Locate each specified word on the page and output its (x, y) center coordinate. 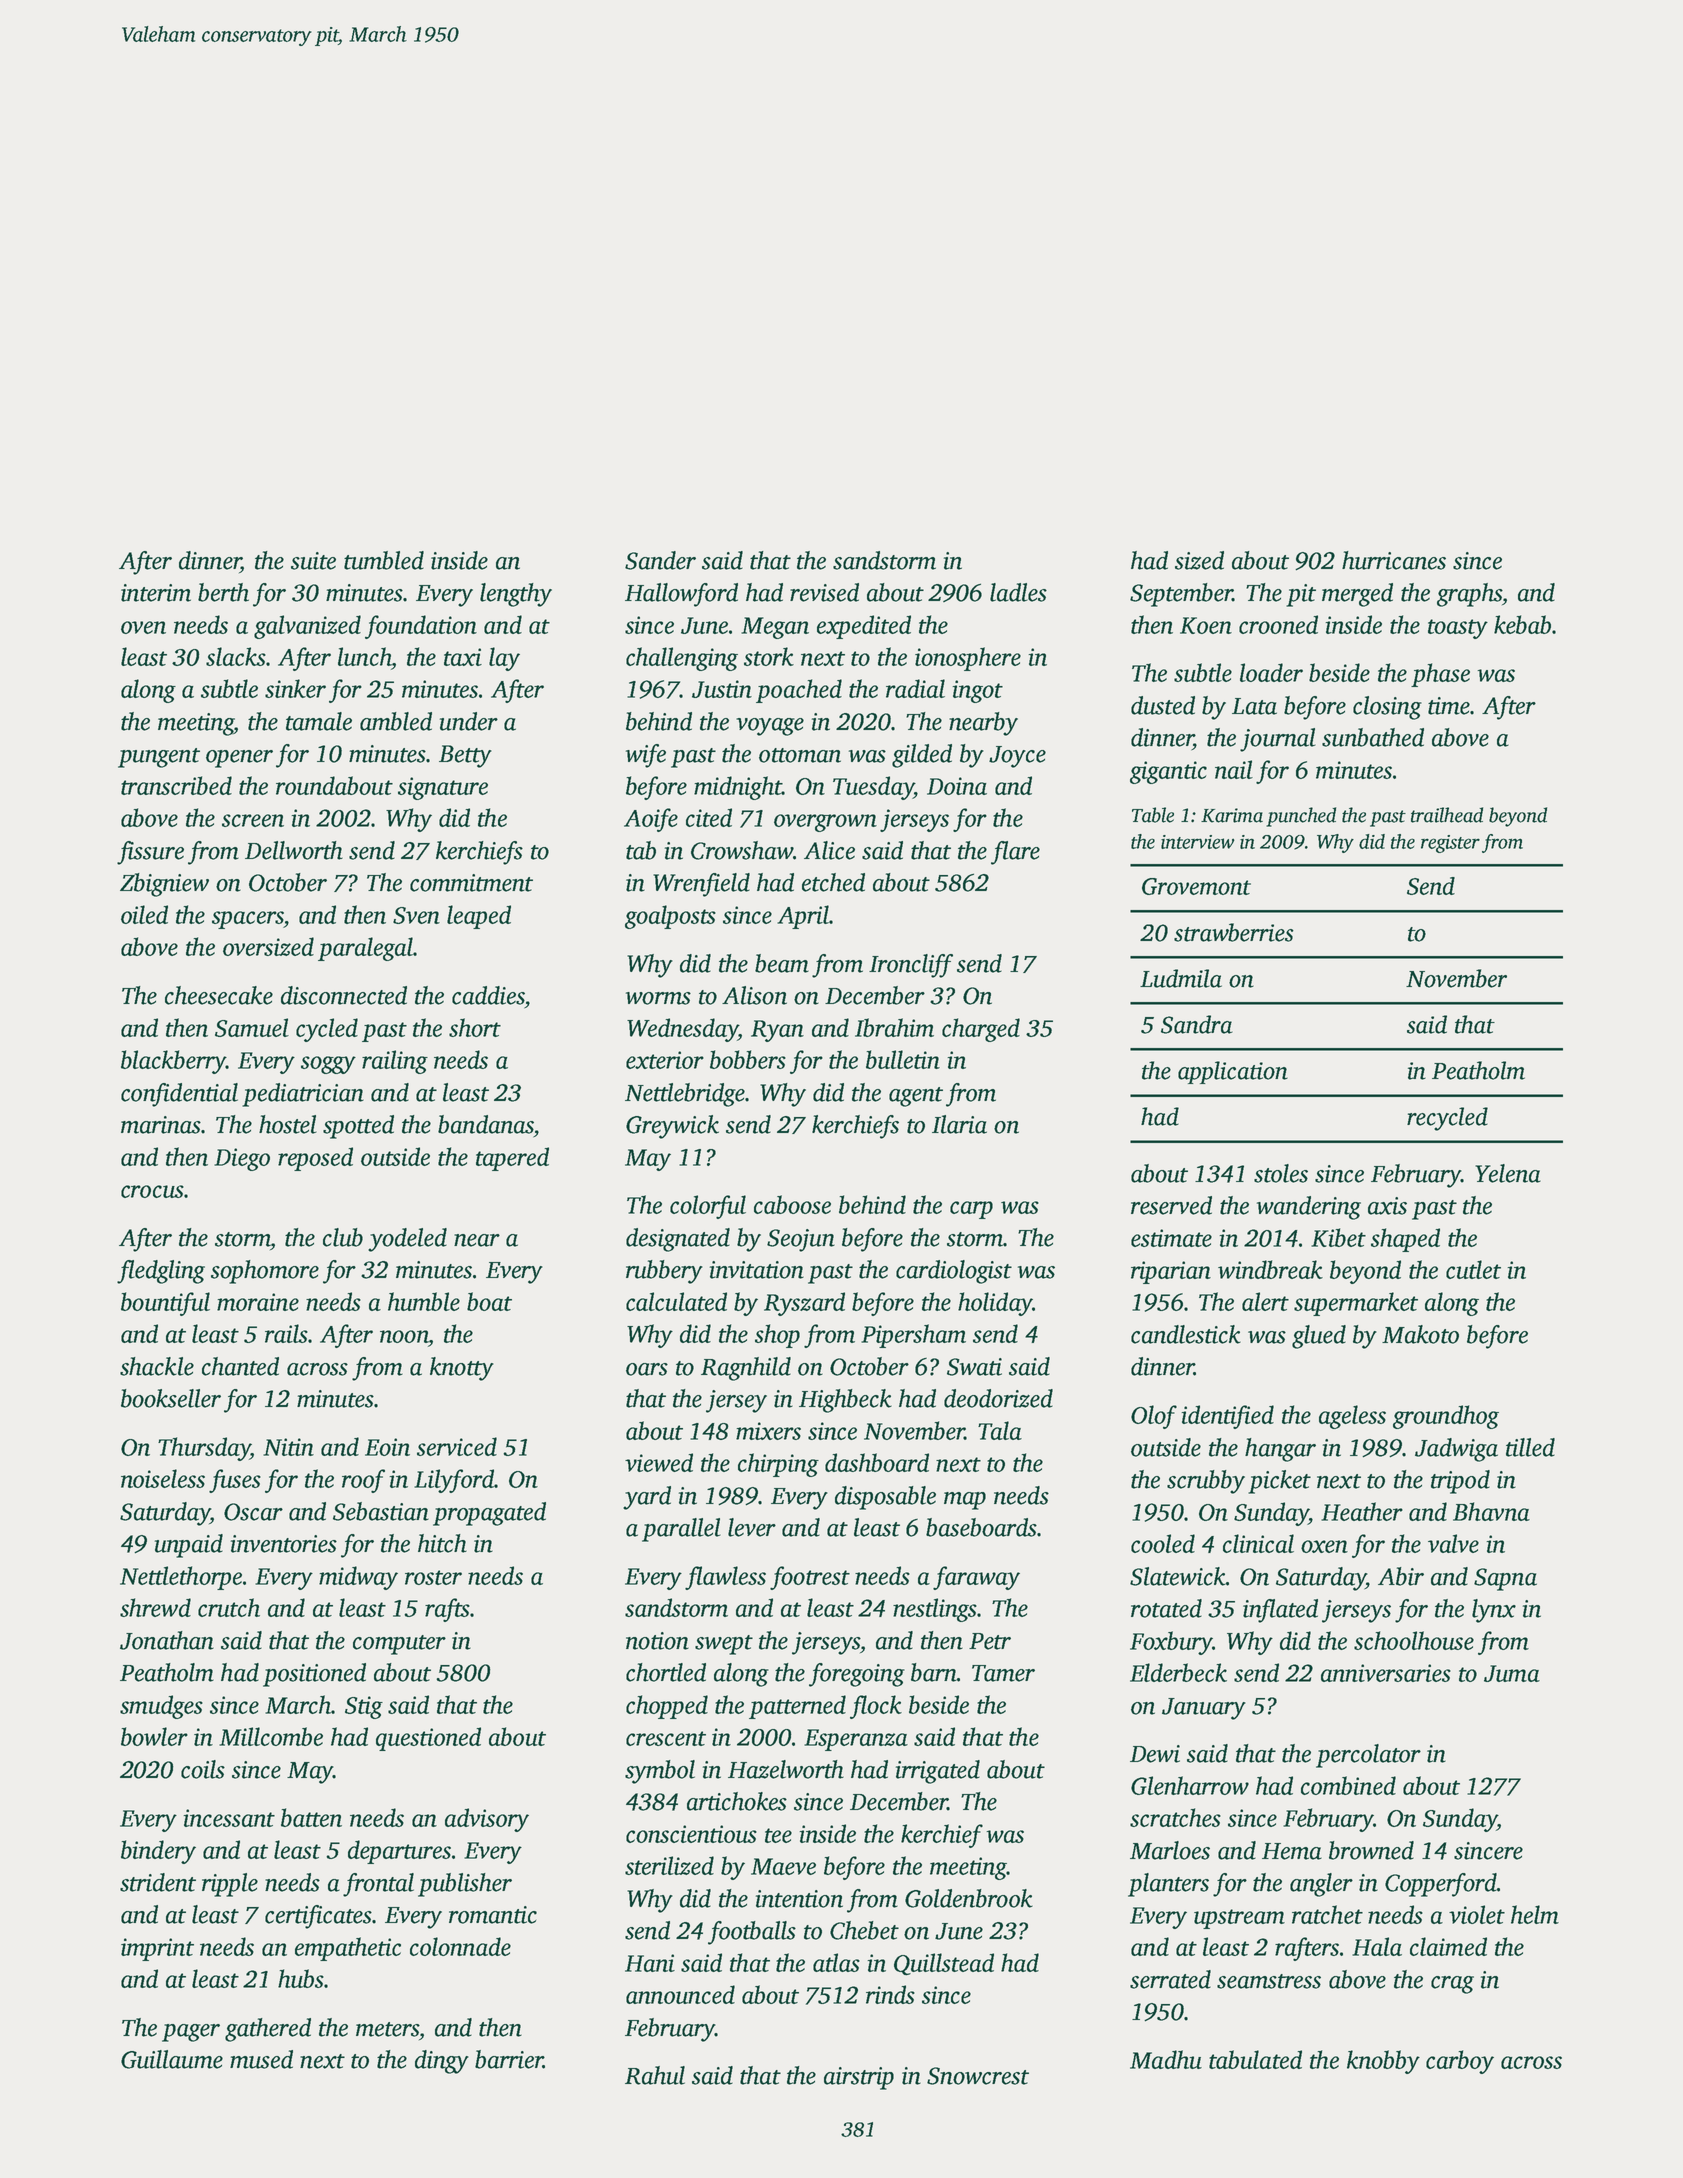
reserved (1171, 1205)
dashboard (877, 1462)
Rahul (655, 2075)
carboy (1460, 2062)
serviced (457, 1446)
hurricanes (1394, 560)
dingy (442, 2062)
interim (156, 593)
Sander (660, 560)
